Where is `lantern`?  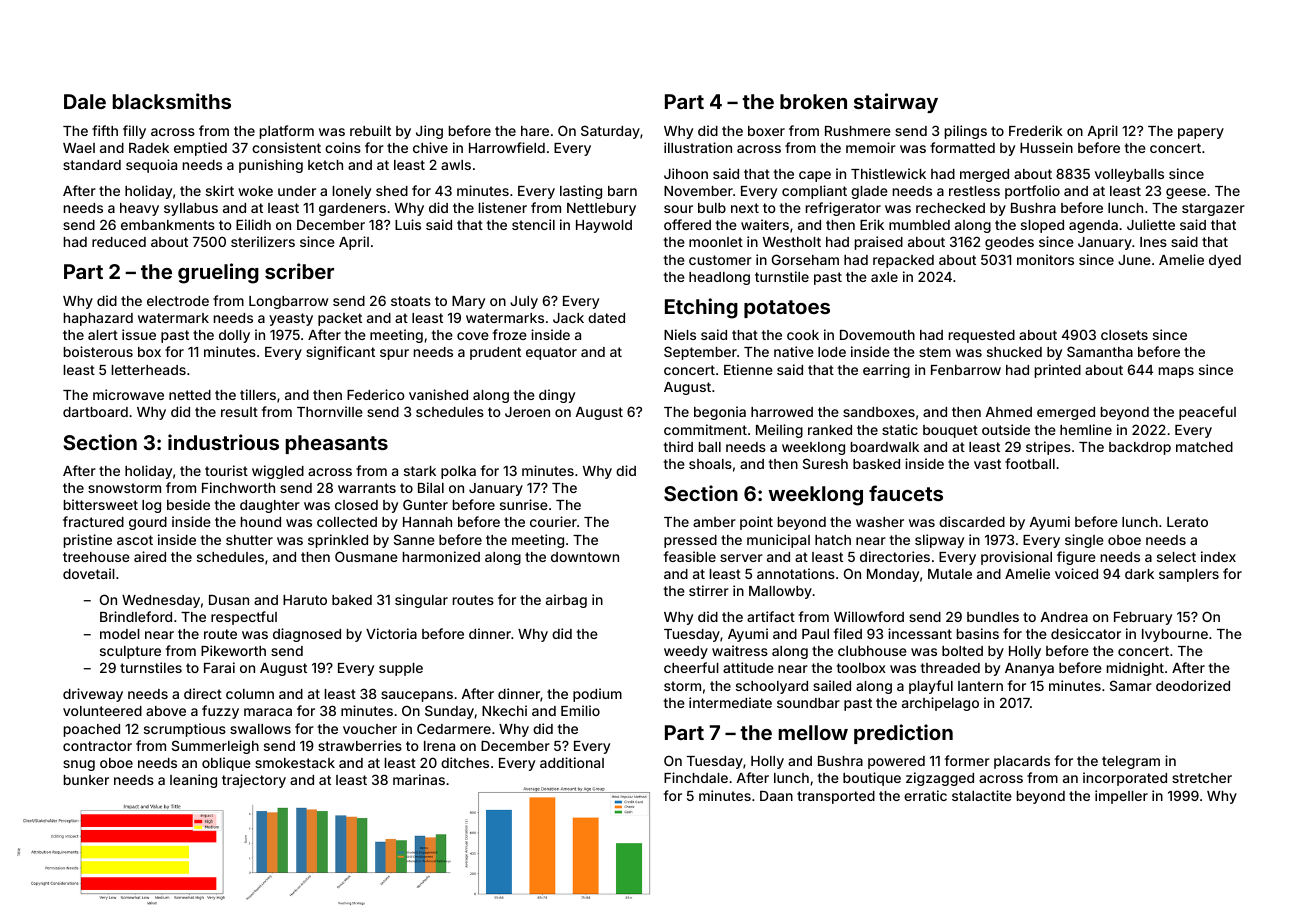 lantern is located at coordinates (980, 686).
